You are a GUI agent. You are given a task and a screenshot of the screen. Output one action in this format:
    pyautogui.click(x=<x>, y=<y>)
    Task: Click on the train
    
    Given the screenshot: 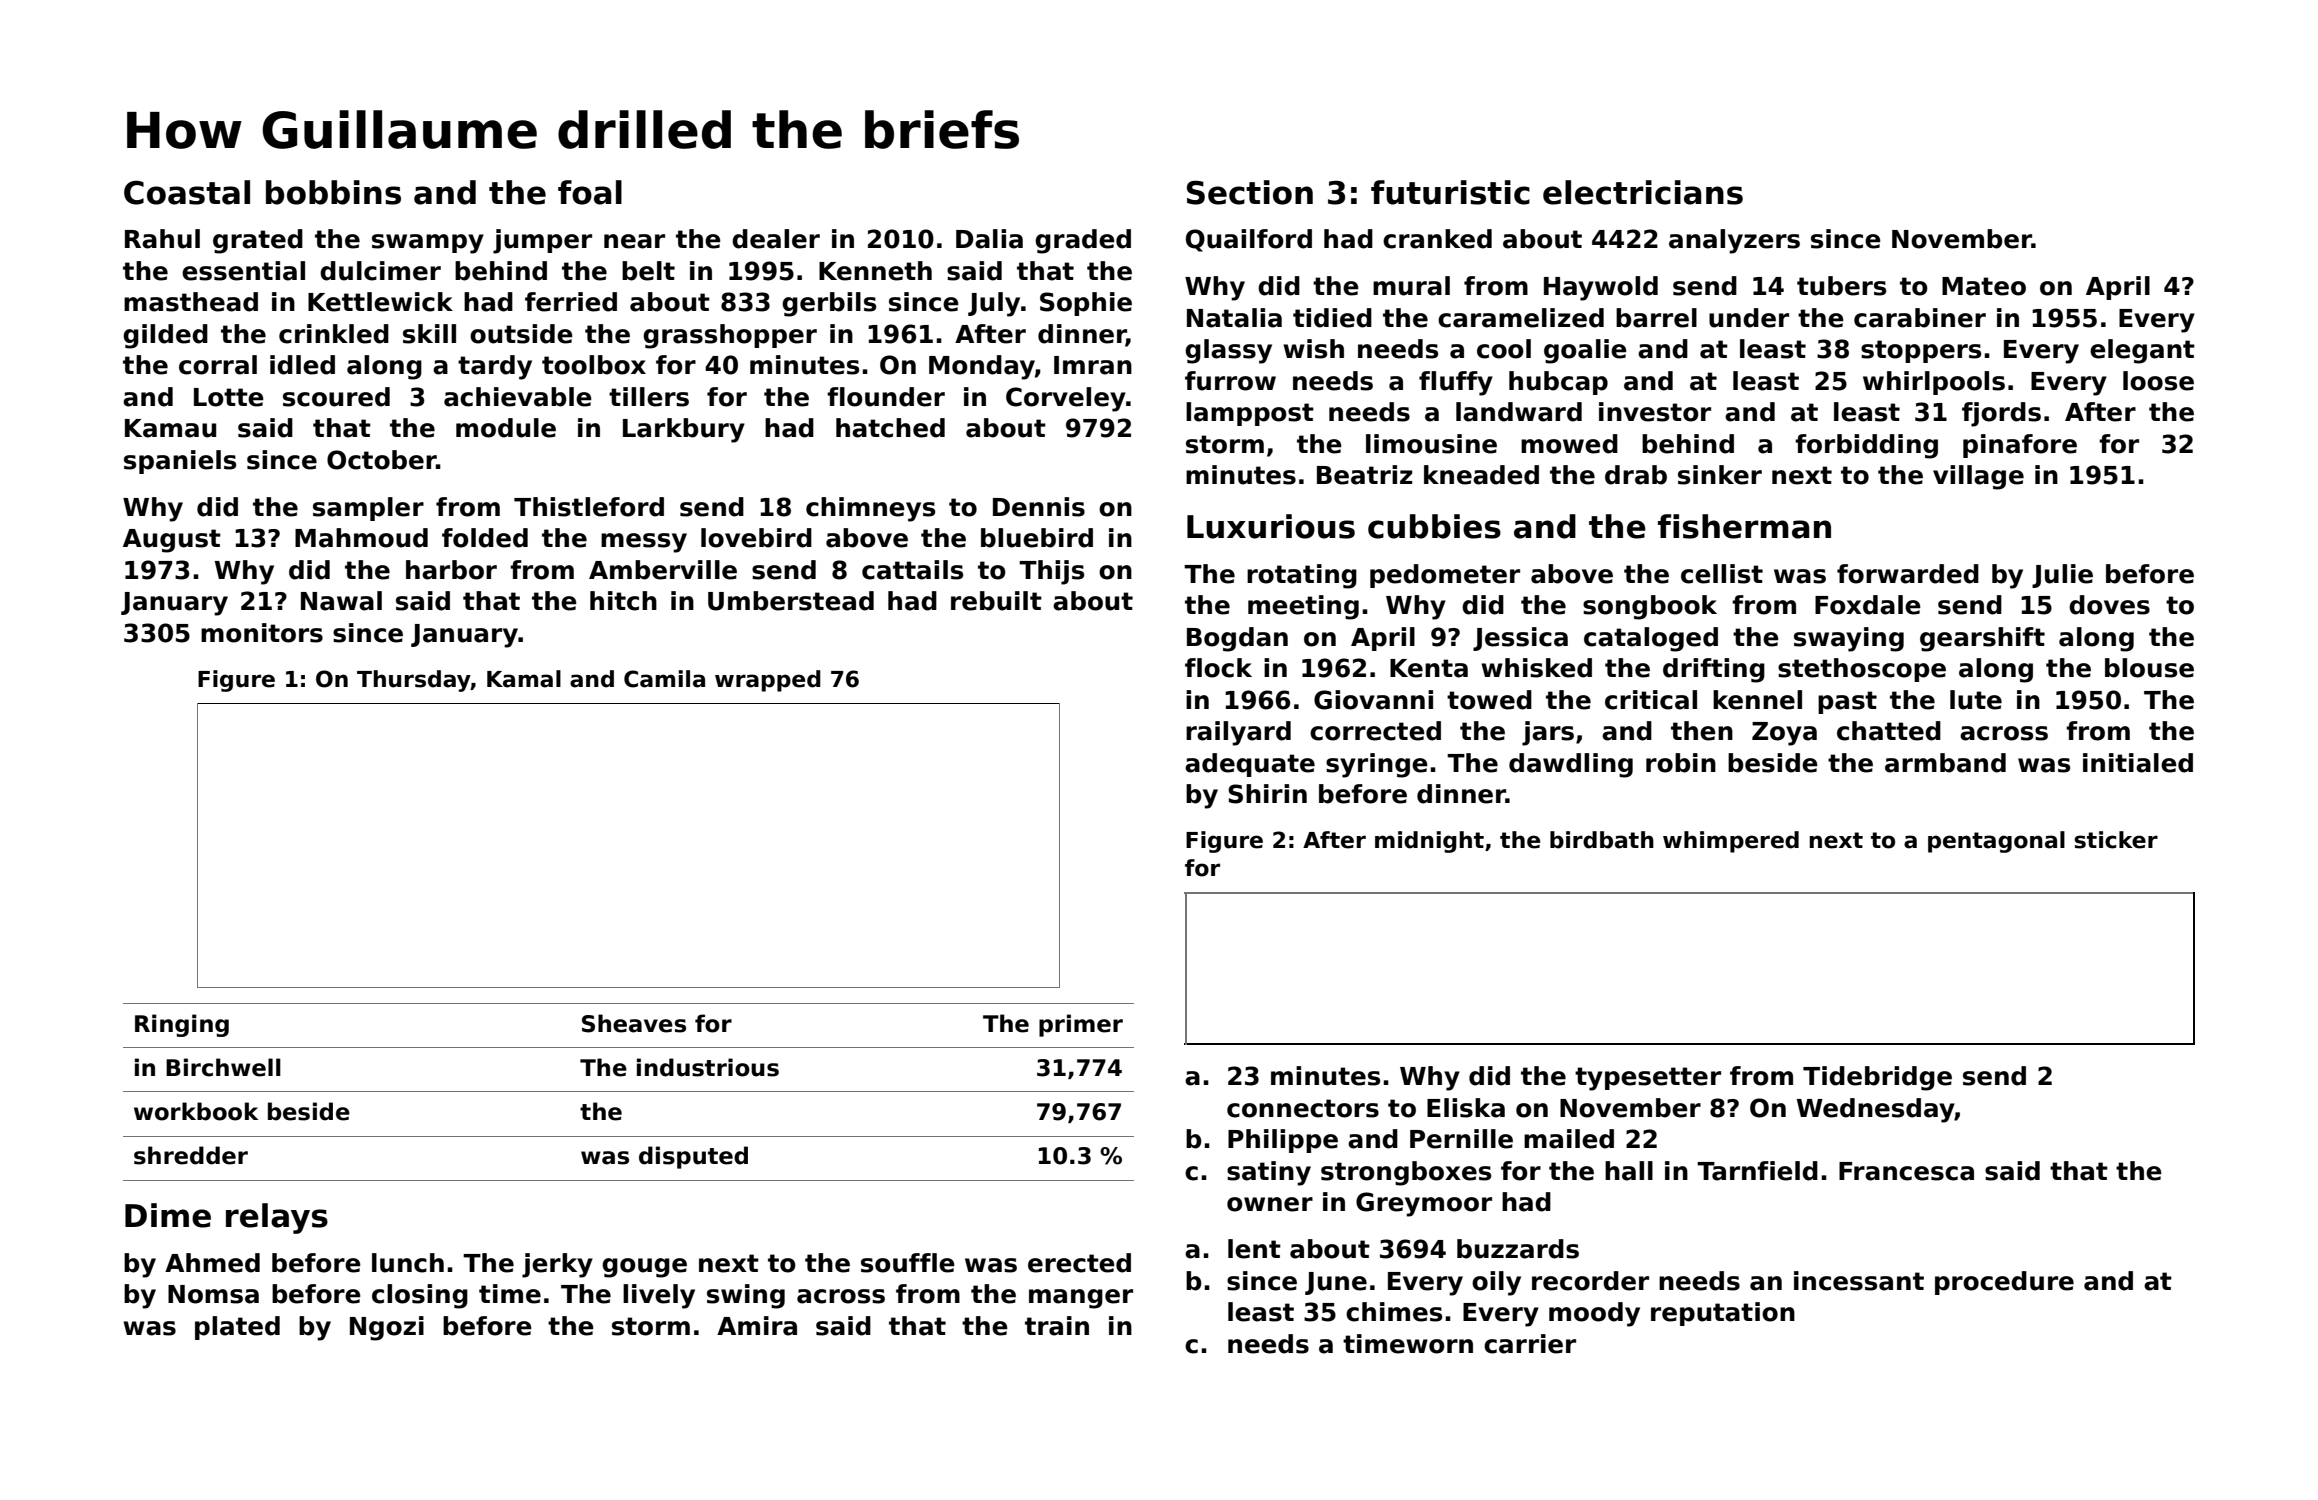 What is the action you would take?
    pyautogui.click(x=1057, y=1326)
